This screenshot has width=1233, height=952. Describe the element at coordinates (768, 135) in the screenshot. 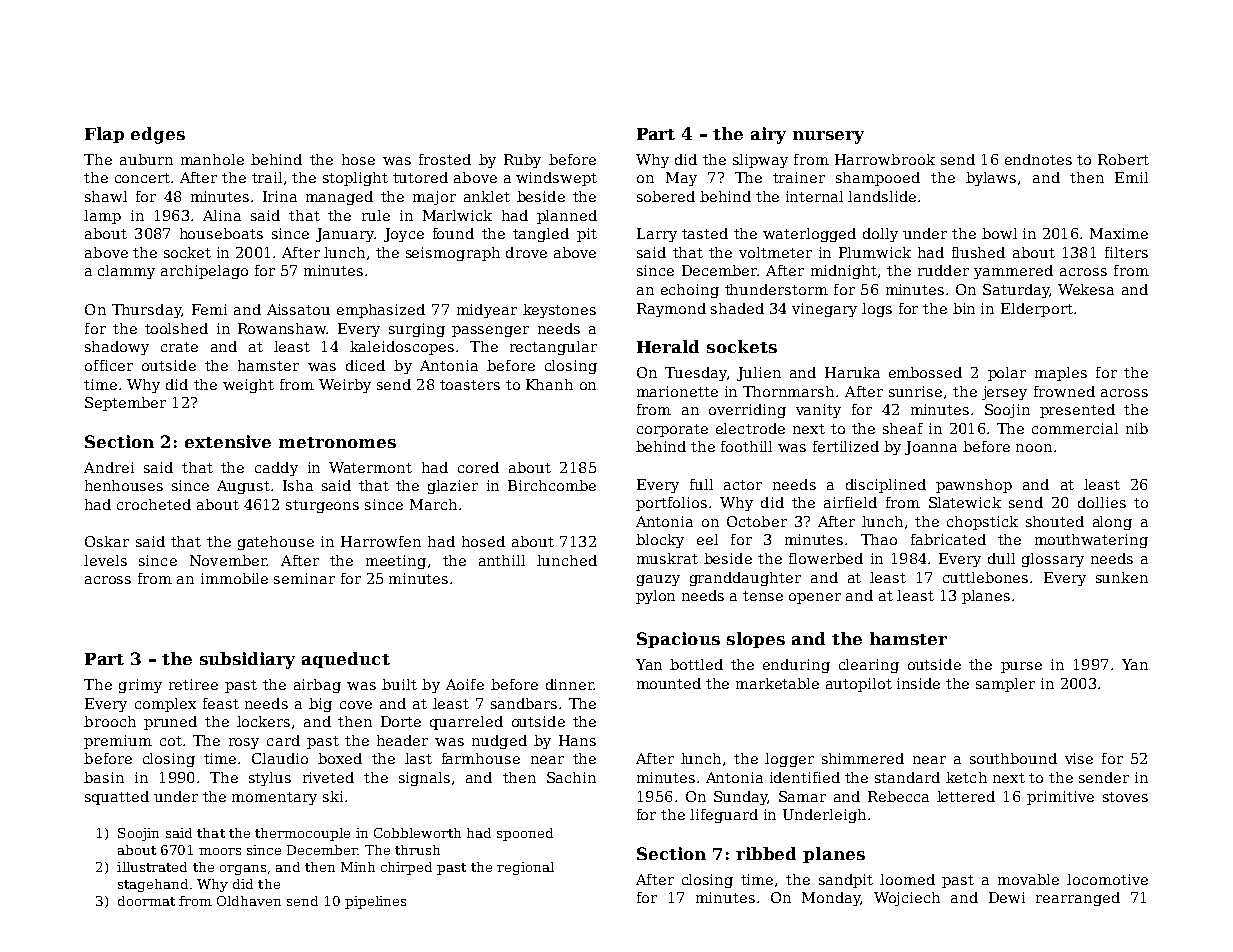

I see `airy` at that location.
